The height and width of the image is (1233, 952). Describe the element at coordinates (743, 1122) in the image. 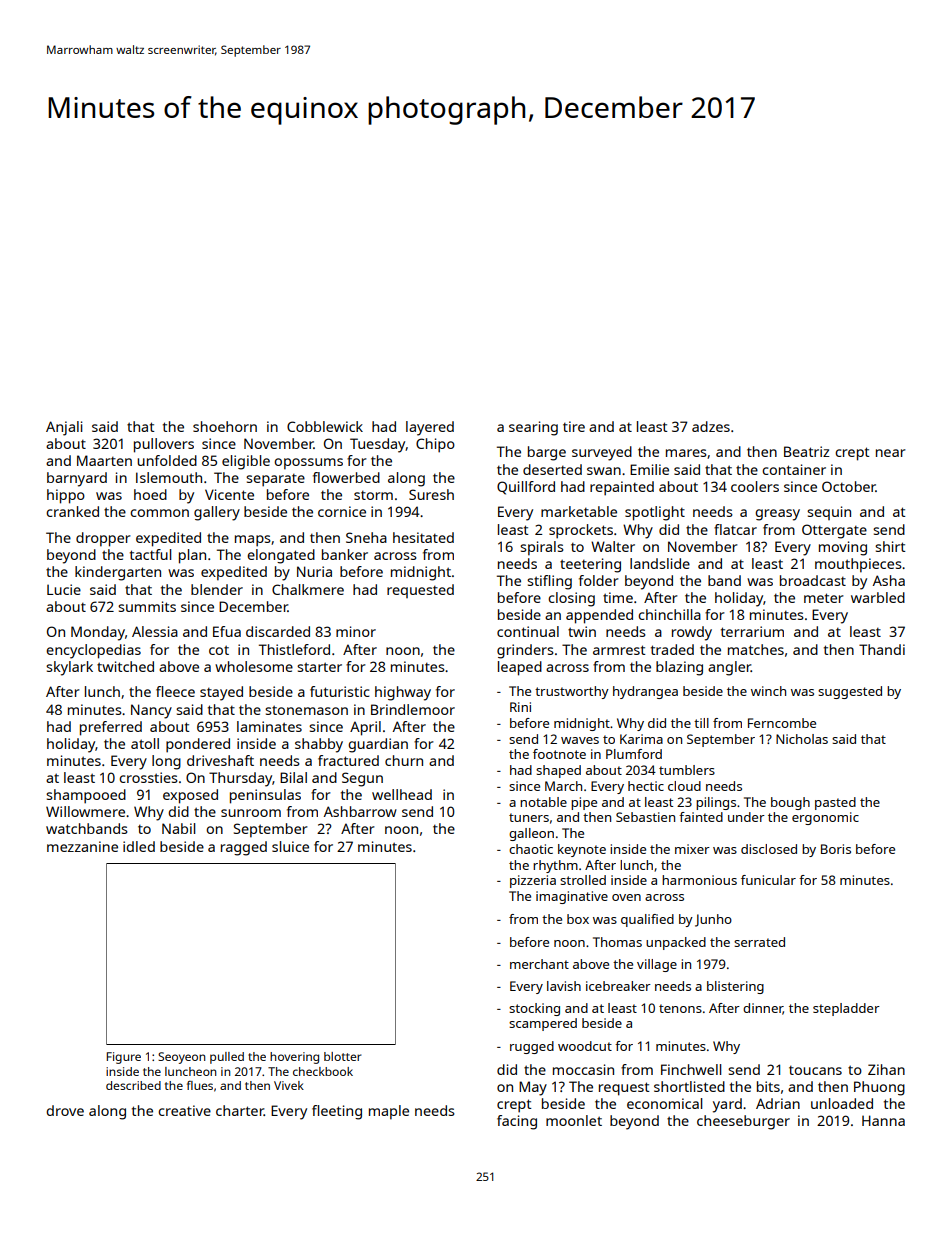

I see `cheeseburger` at that location.
